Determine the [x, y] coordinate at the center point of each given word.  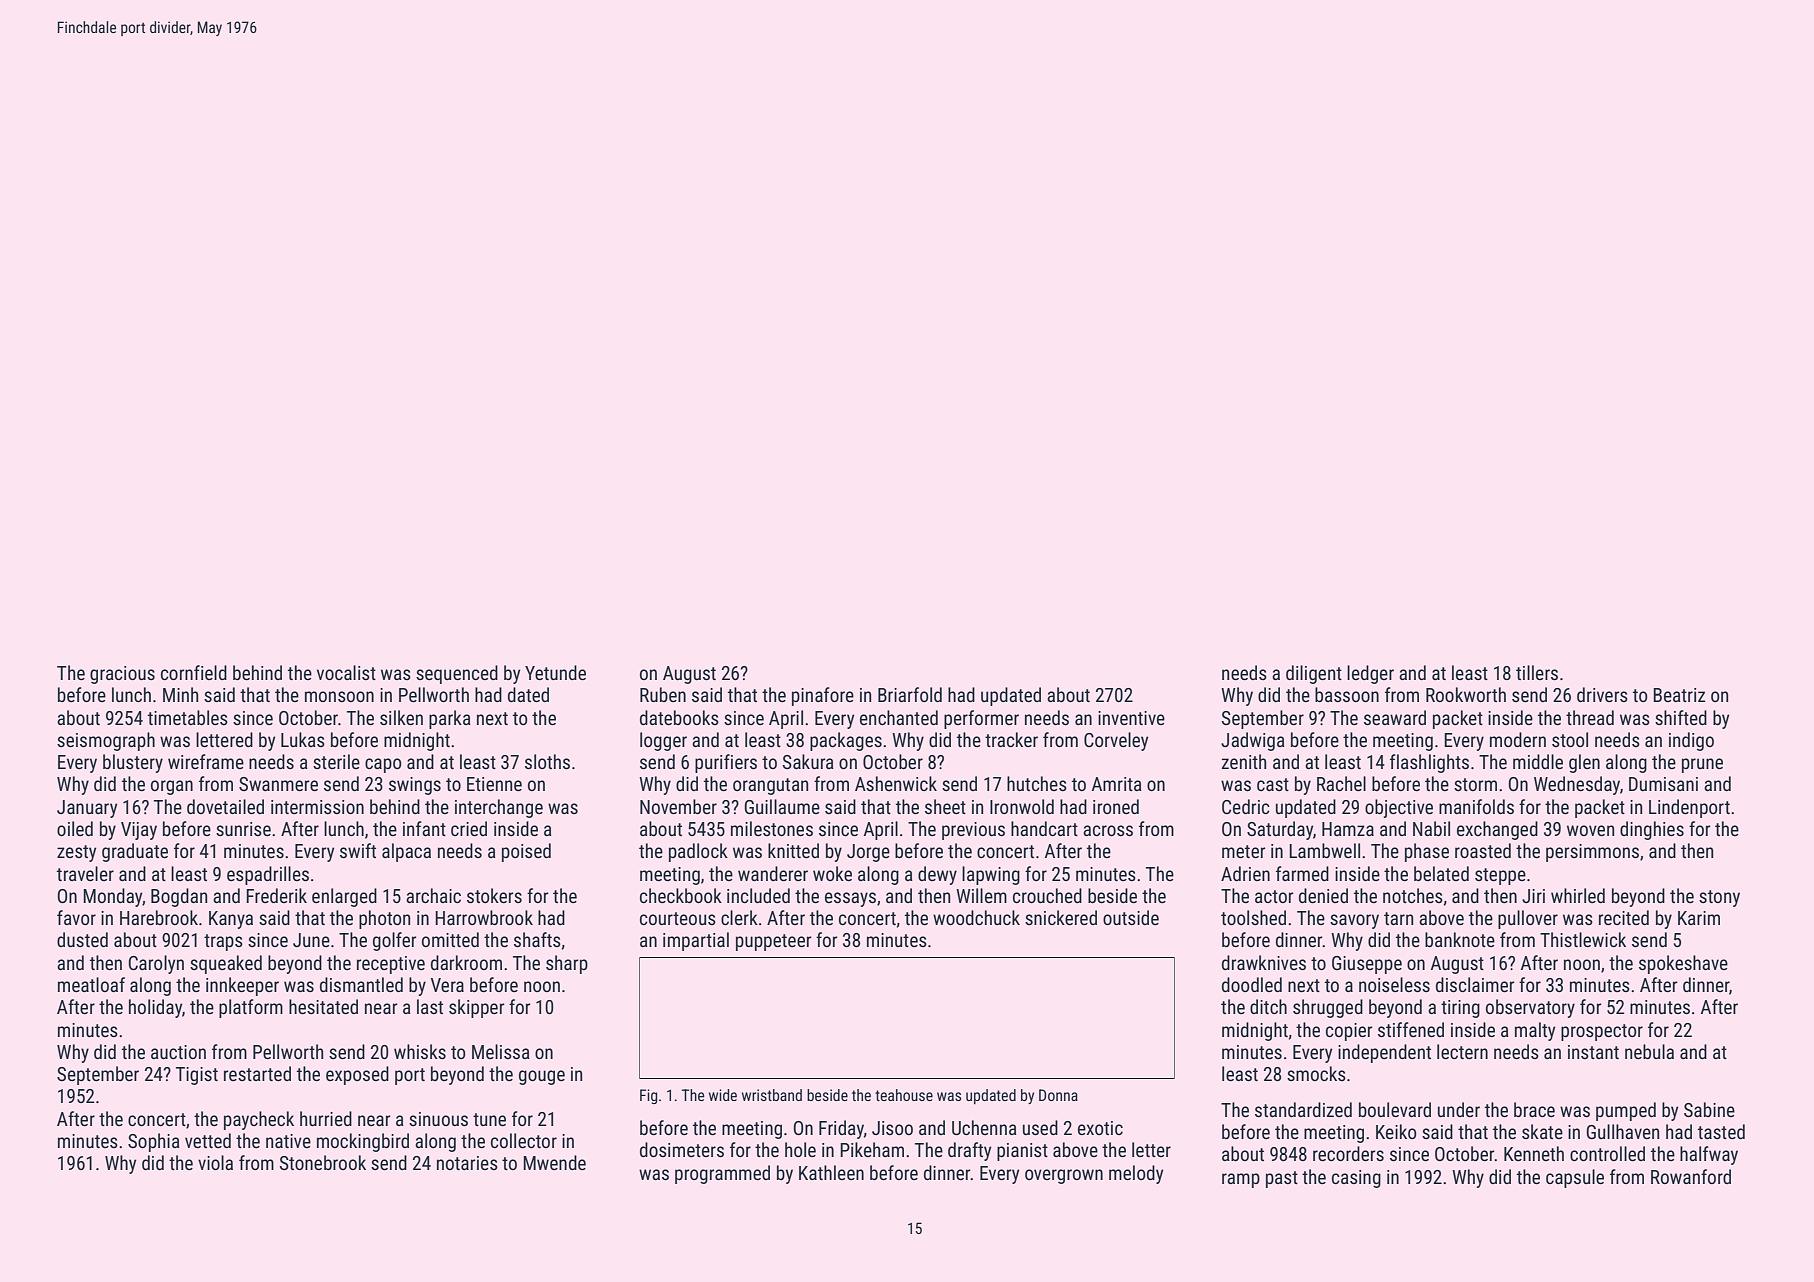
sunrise [243, 829]
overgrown [1064, 1176]
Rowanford [1691, 1176]
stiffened [1411, 1029]
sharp [567, 964]
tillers [1537, 672]
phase [1427, 852]
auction [178, 1052]
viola [215, 1162]
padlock [698, 852]
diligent [1314, 674]
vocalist [346, 672]
